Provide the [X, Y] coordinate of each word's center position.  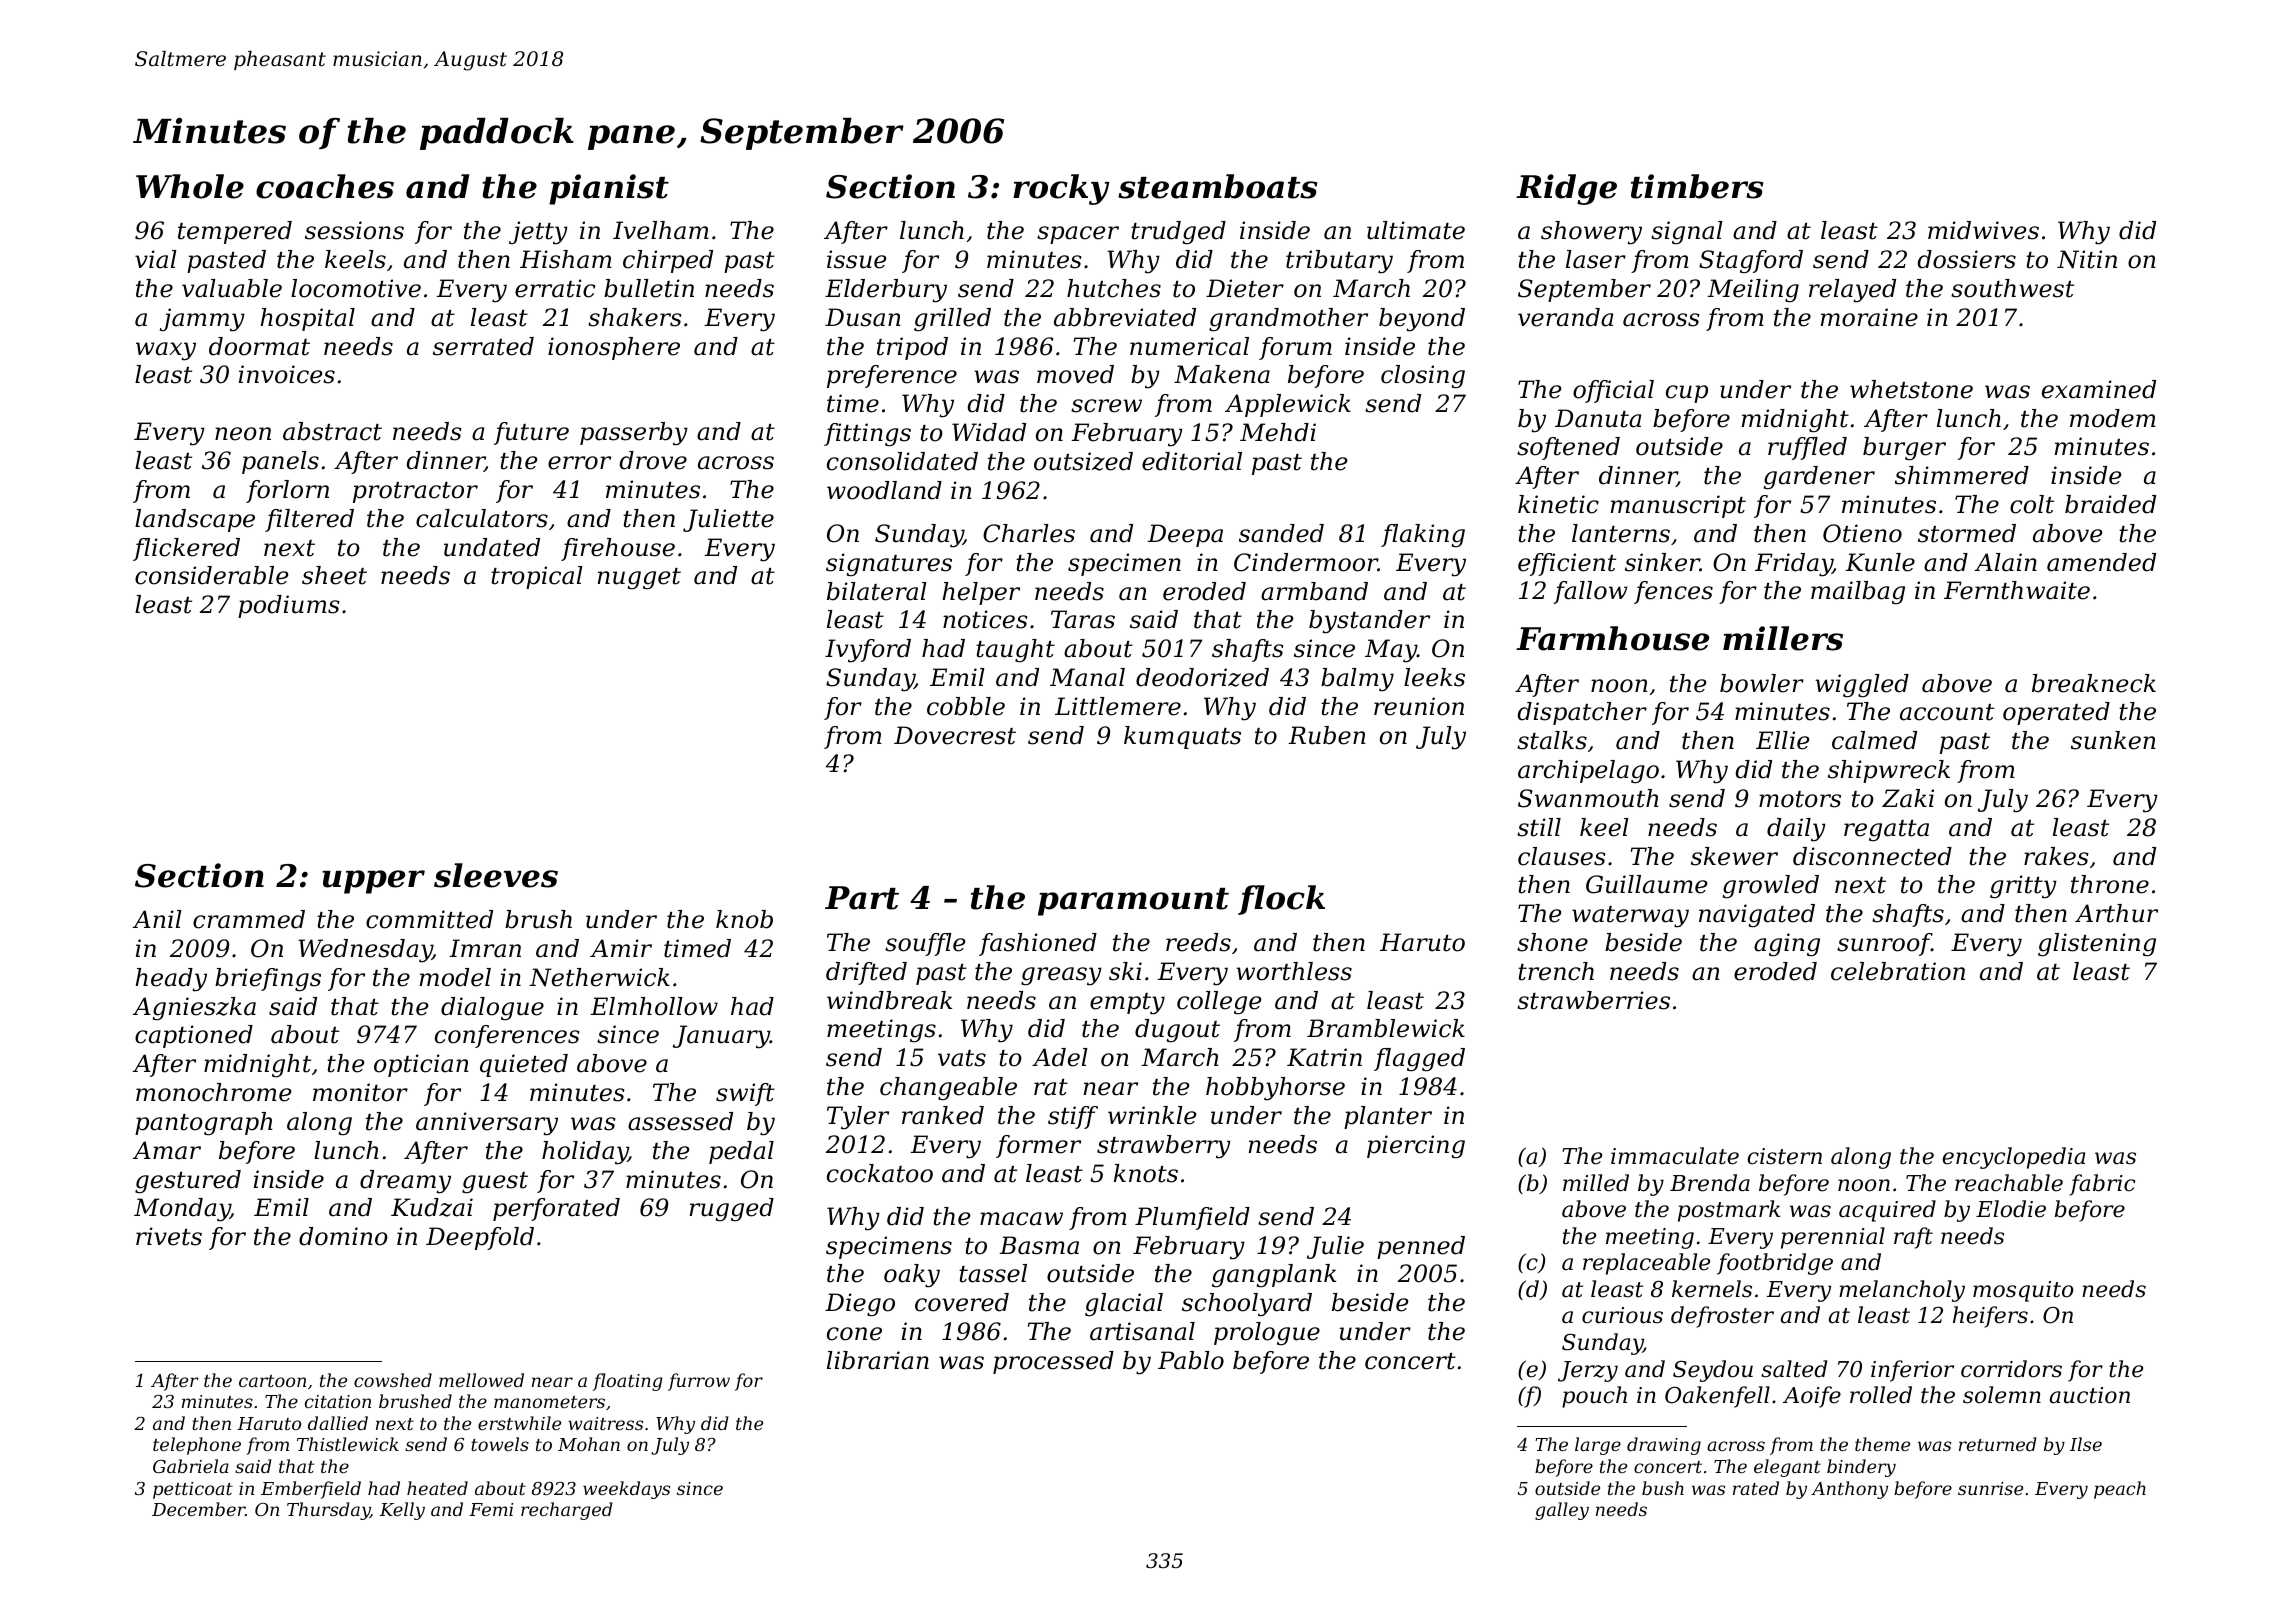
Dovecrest [955, 735]
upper [373, 882]
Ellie [1783, 740]
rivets [169, 1236]
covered [962, 1302]
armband [1314, 591]
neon [243, 434]
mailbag [1858, 593]
